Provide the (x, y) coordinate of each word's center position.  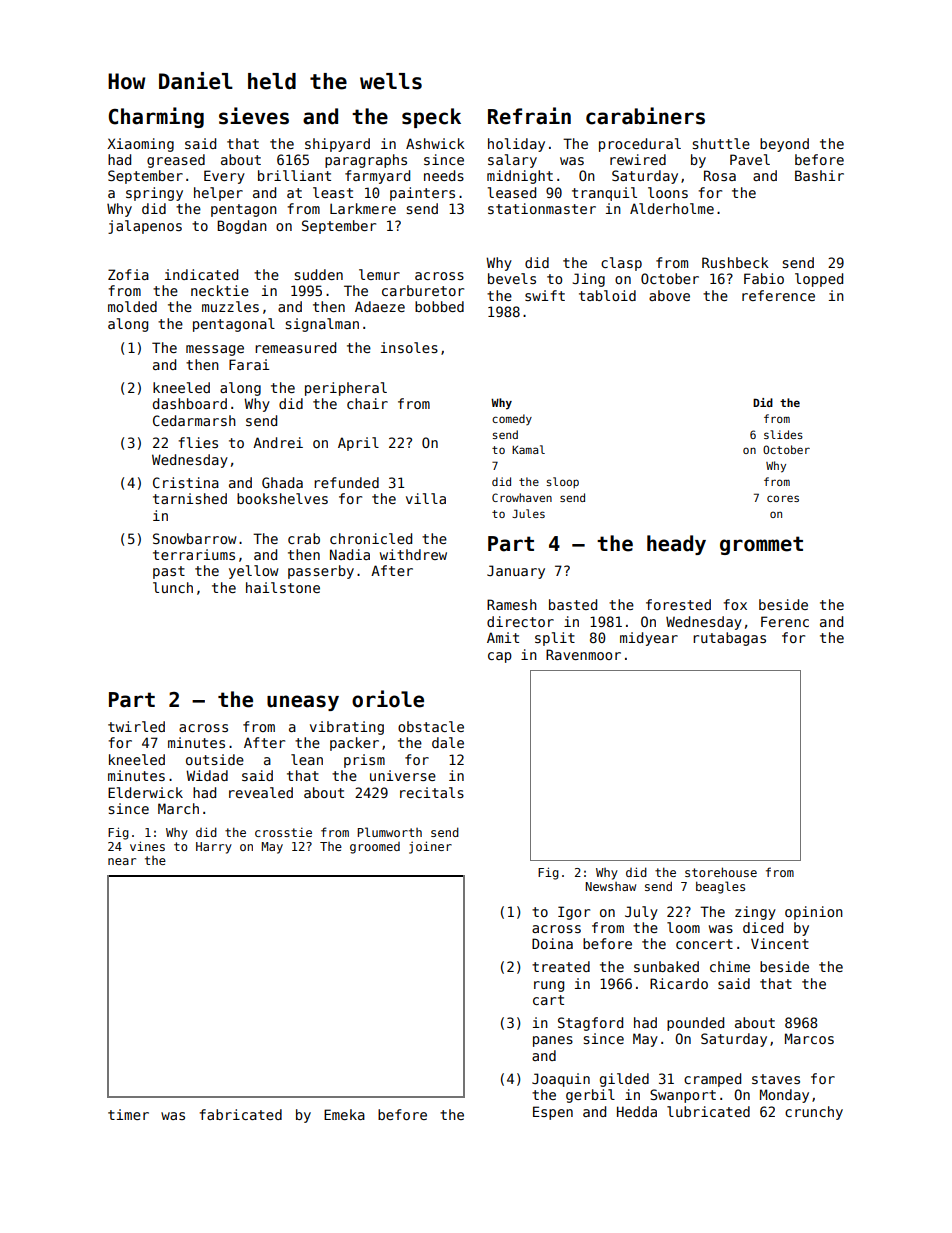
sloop (563, 482)
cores (783, 498)
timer (128, 1114)
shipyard (337, 145)
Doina (552, 943)
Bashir (819, 175)
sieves (254, 116)
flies (198, 442)
